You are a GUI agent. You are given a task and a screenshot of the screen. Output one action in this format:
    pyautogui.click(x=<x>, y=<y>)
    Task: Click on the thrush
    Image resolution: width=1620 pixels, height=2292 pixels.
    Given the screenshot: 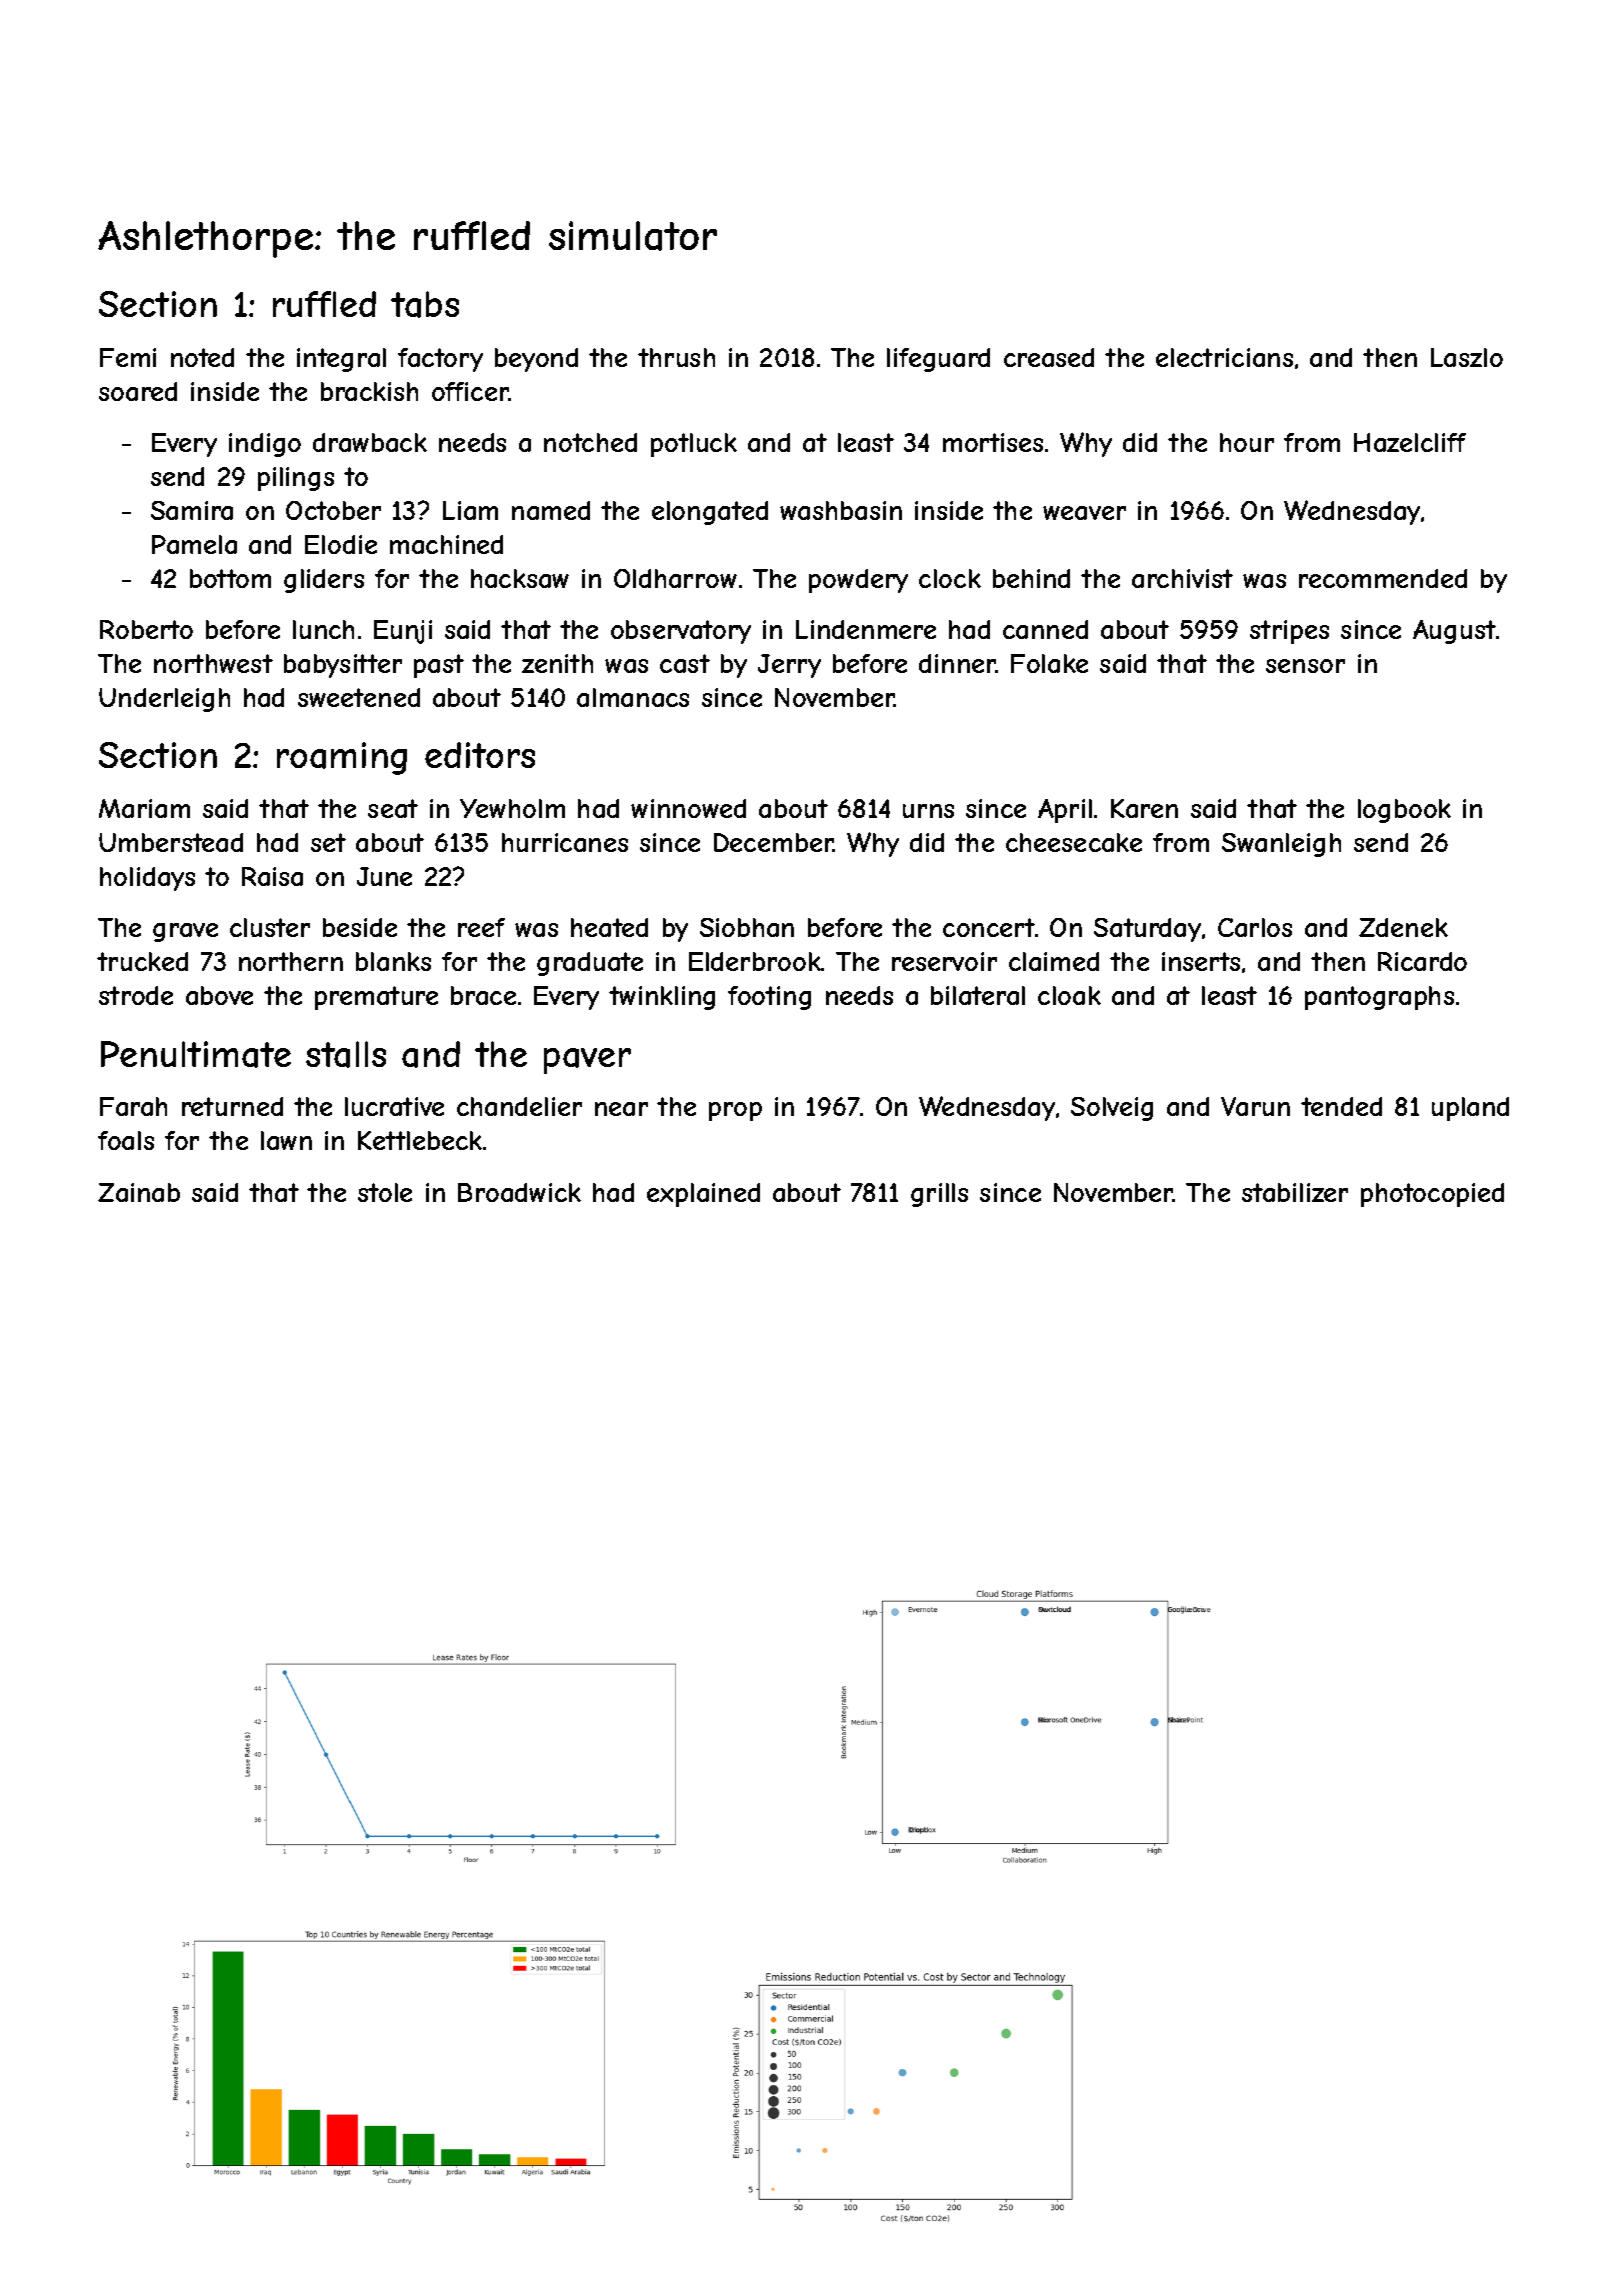 What is the action you would take?
    pyautogui.click(x=676, y=357)
